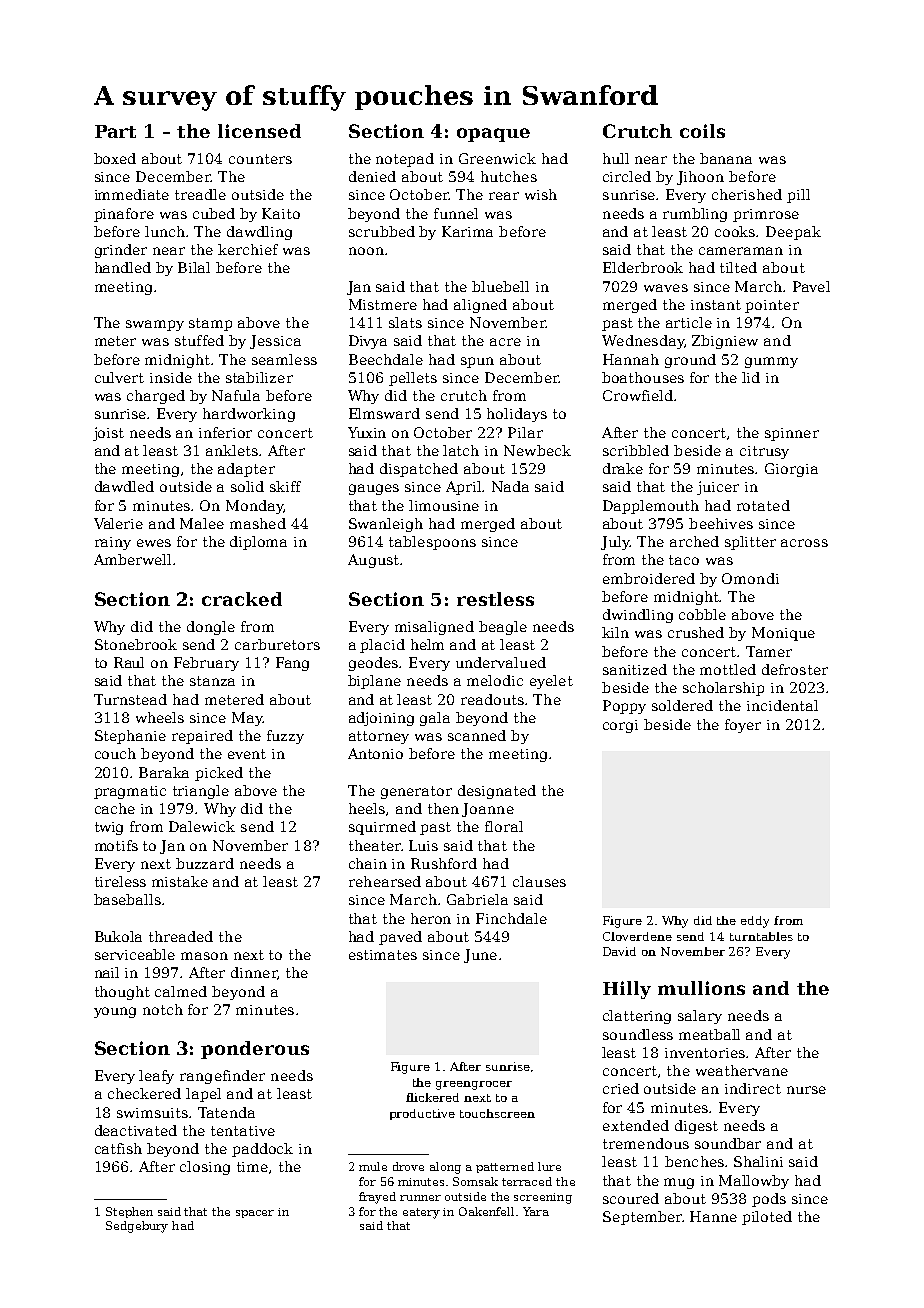 This screenshot has height=1308, width=924. Describe the element at coordinates (419, 470) in the screenshot. I see `dispatched` at that location.
